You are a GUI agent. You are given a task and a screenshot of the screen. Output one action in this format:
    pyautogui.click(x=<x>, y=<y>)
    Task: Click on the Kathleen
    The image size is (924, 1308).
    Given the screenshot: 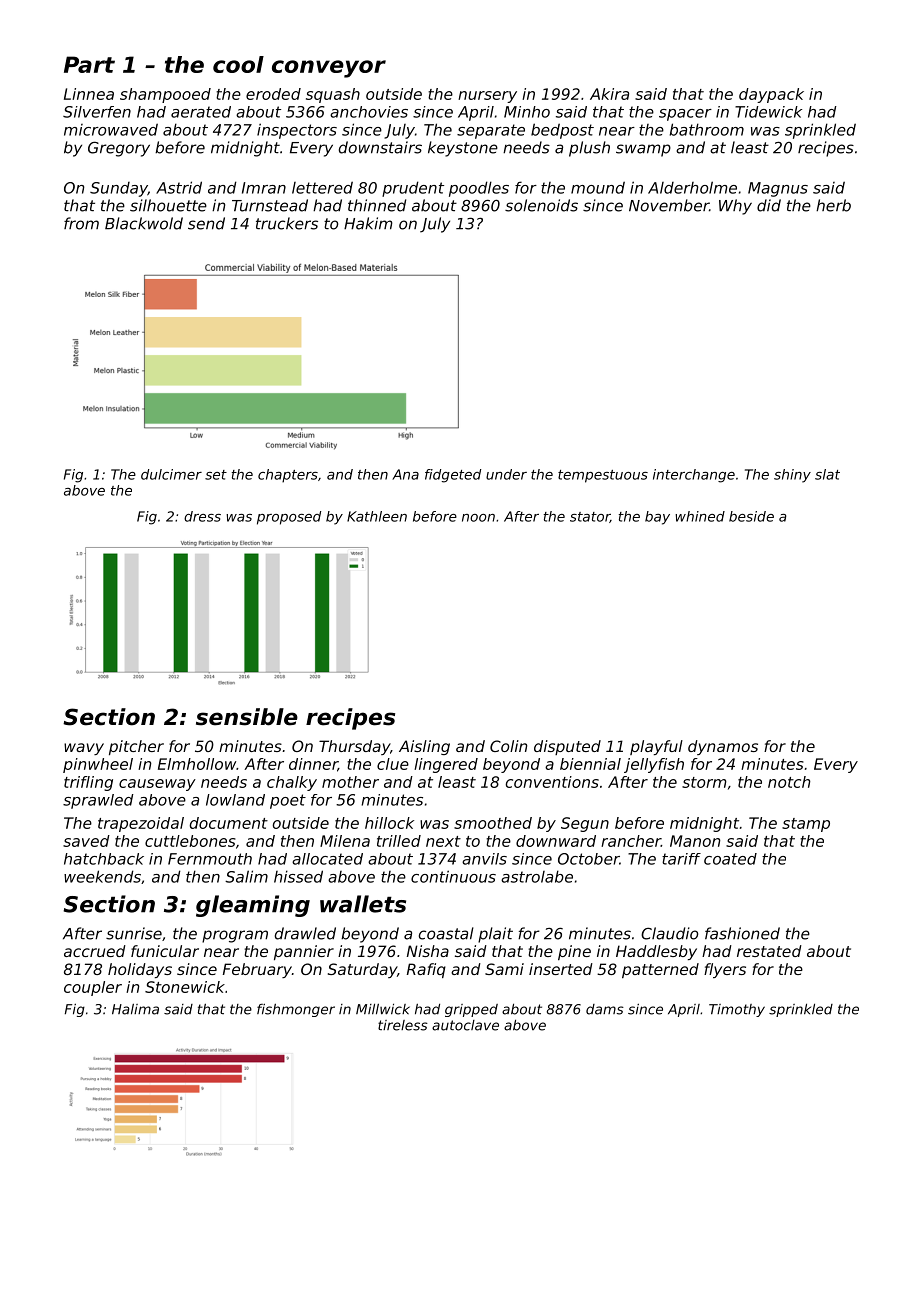 What is the action you would take?
    pyautogui.click(x=377, y=516)
